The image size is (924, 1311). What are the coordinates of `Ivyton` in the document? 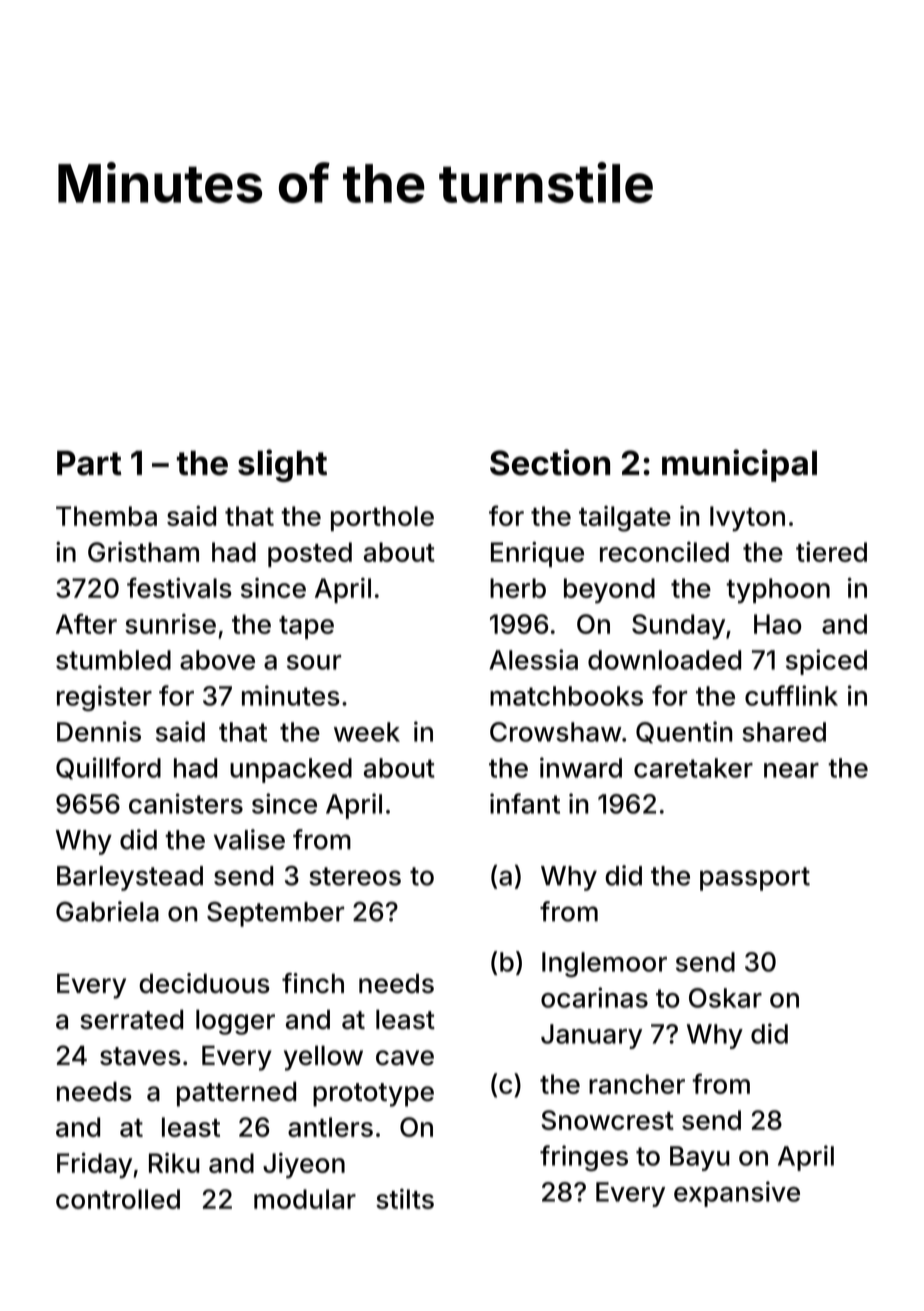 It's located at (747, 519).
